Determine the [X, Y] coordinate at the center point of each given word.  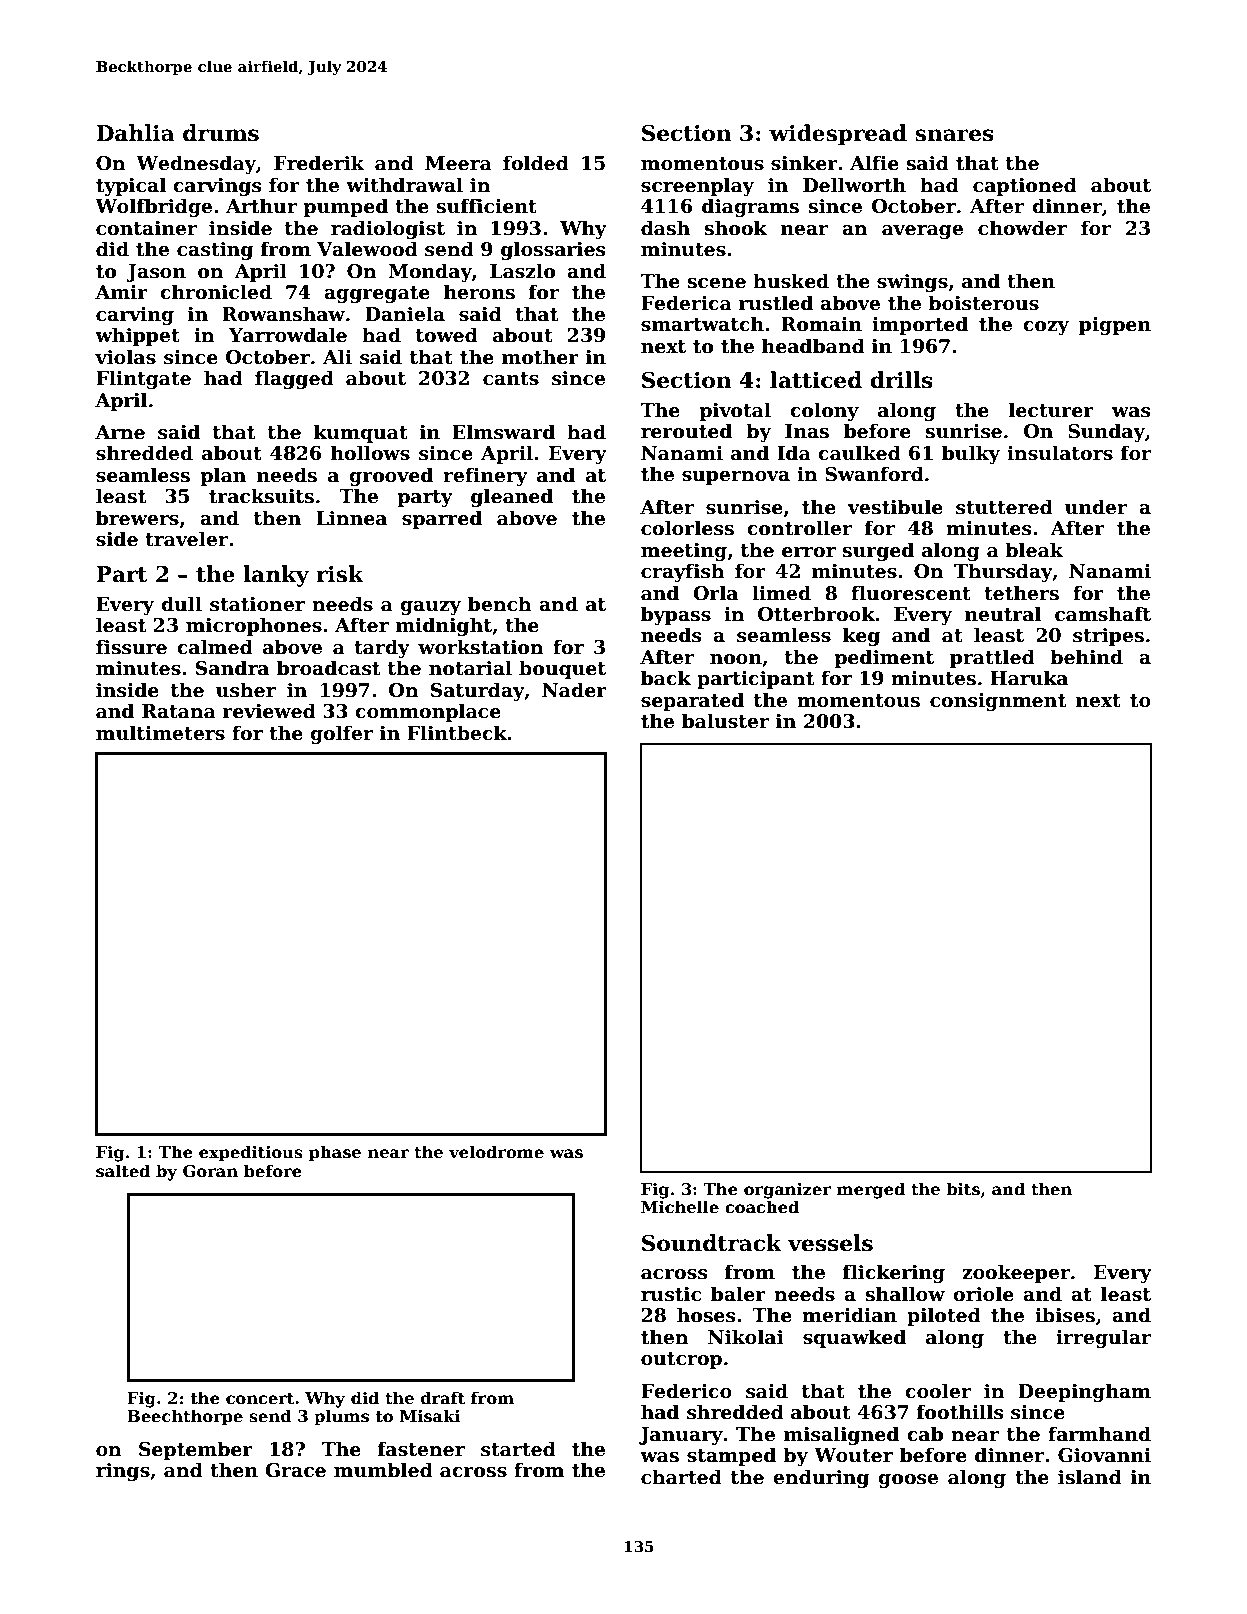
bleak [1034, 550]
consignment [998, 702]
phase [335, 1153]
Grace [295, 1470]
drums [221, 133]
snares [954, 135]
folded [536, 163]
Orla [715, 593]
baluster [725, 721]
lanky [276, 576]
